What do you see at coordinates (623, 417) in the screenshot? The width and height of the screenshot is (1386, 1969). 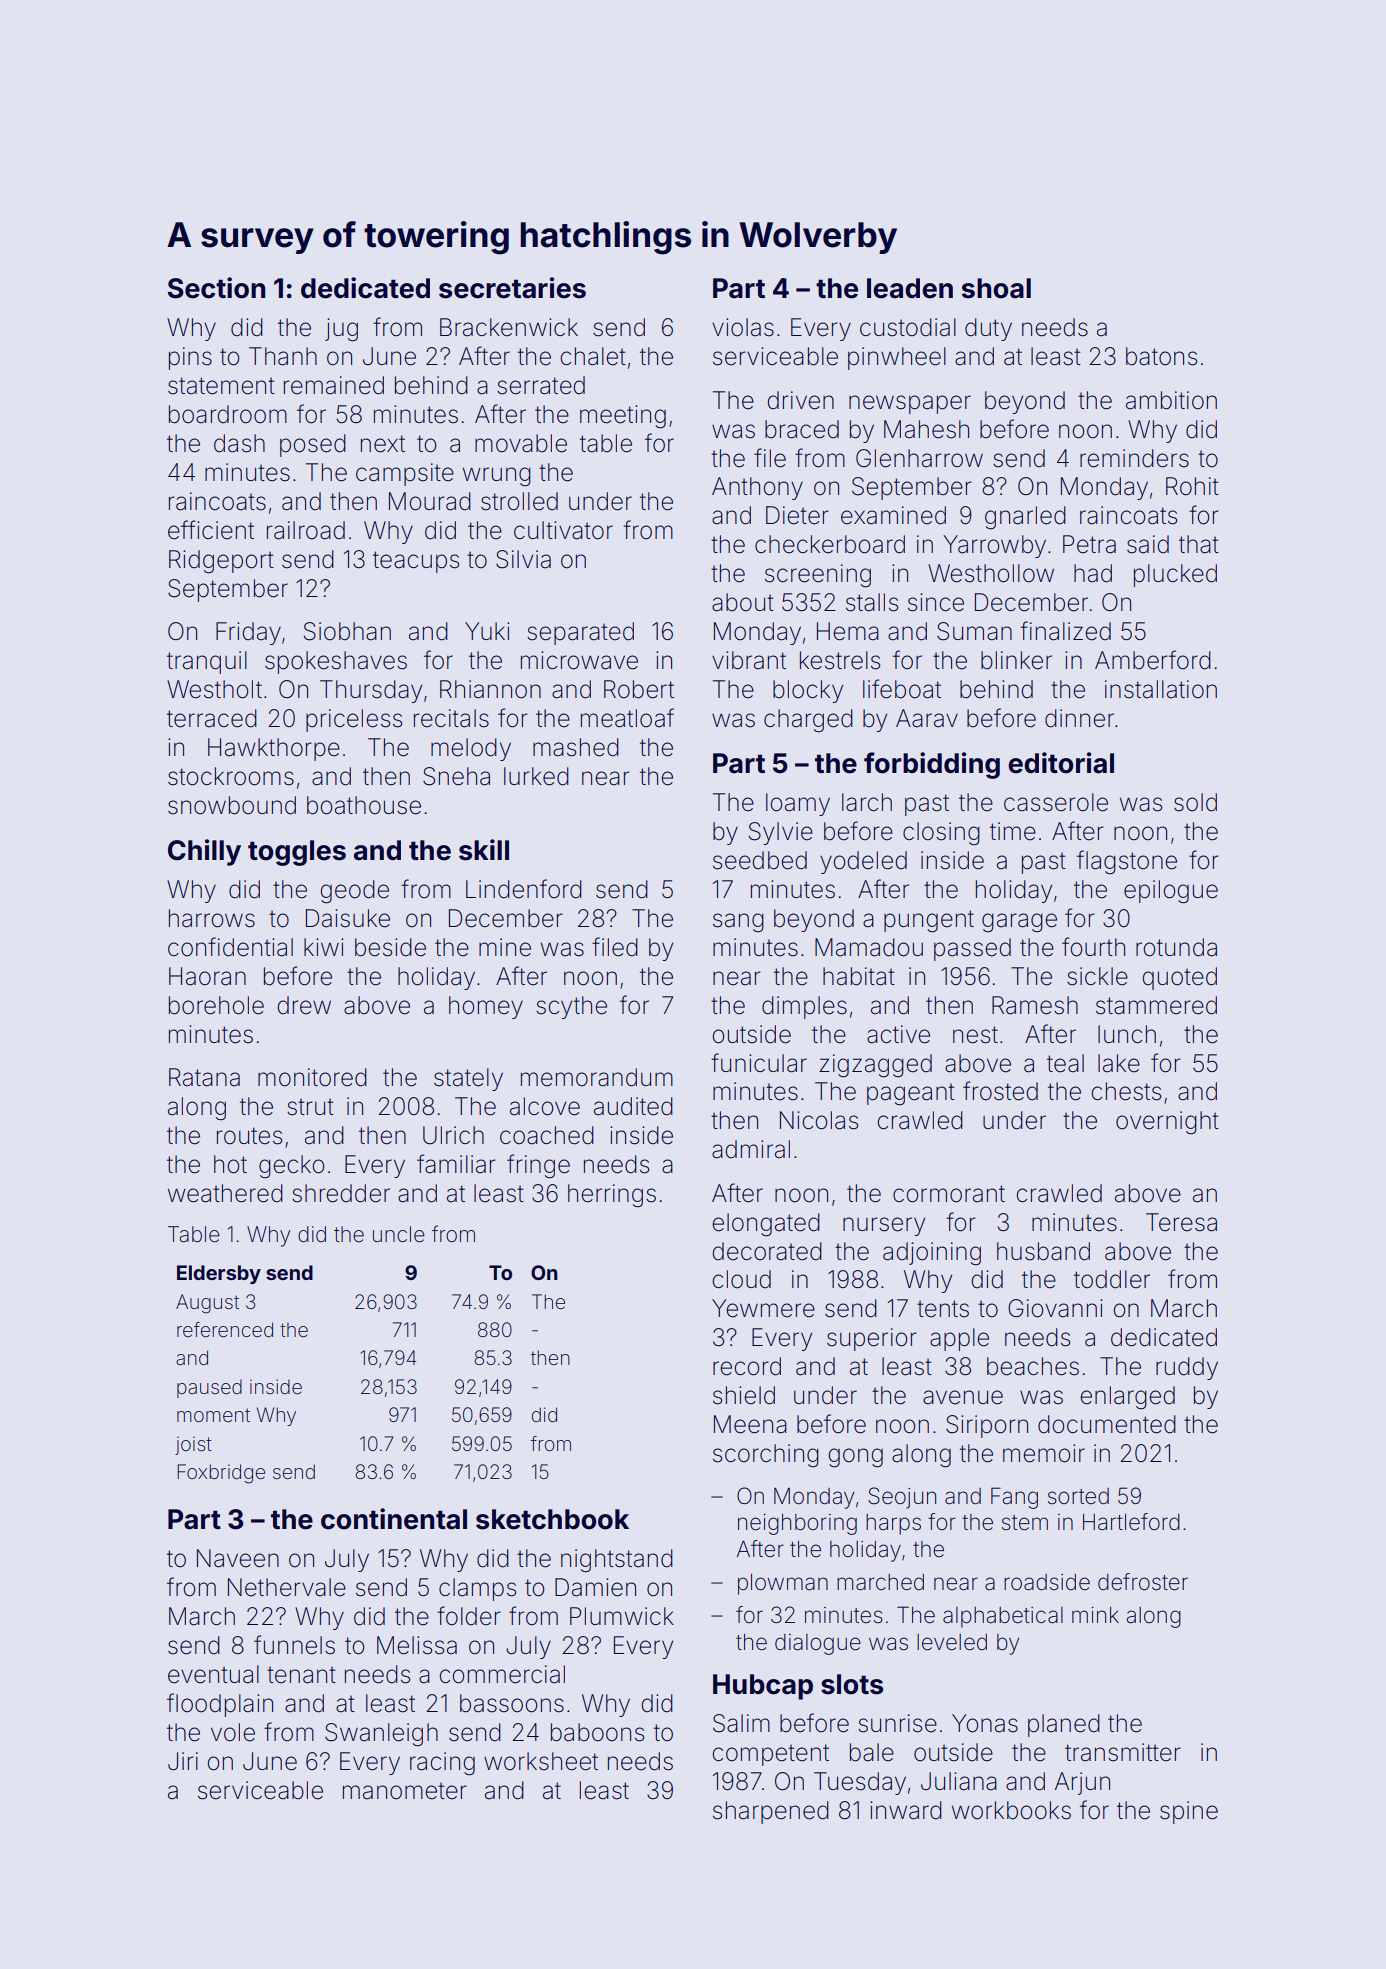 I see `meeting` at bounding box center [623, 417].
